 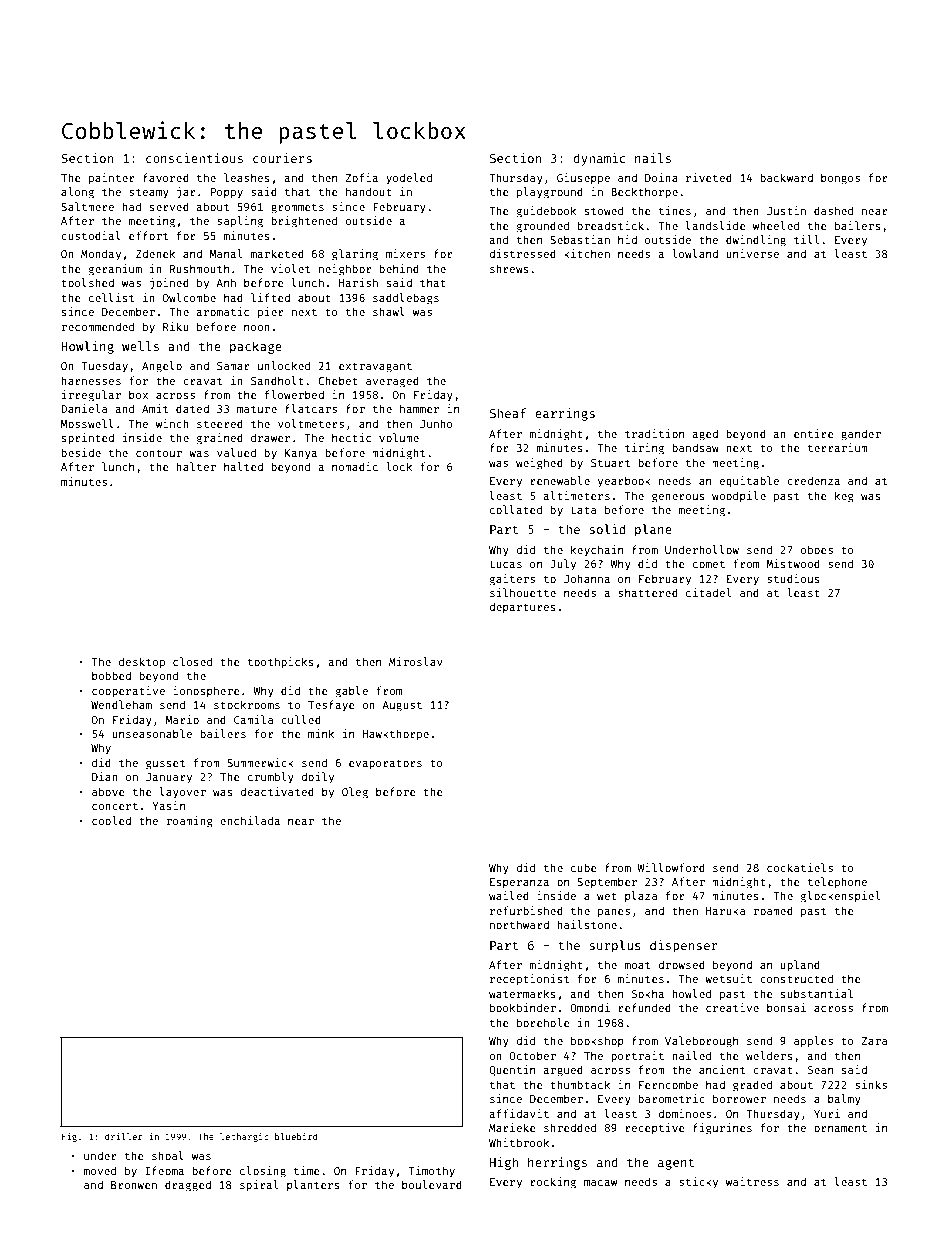 What do you see at coordinates (140, 346) in the screenshot?
I see `wells` at bounding box center [140, 346].
